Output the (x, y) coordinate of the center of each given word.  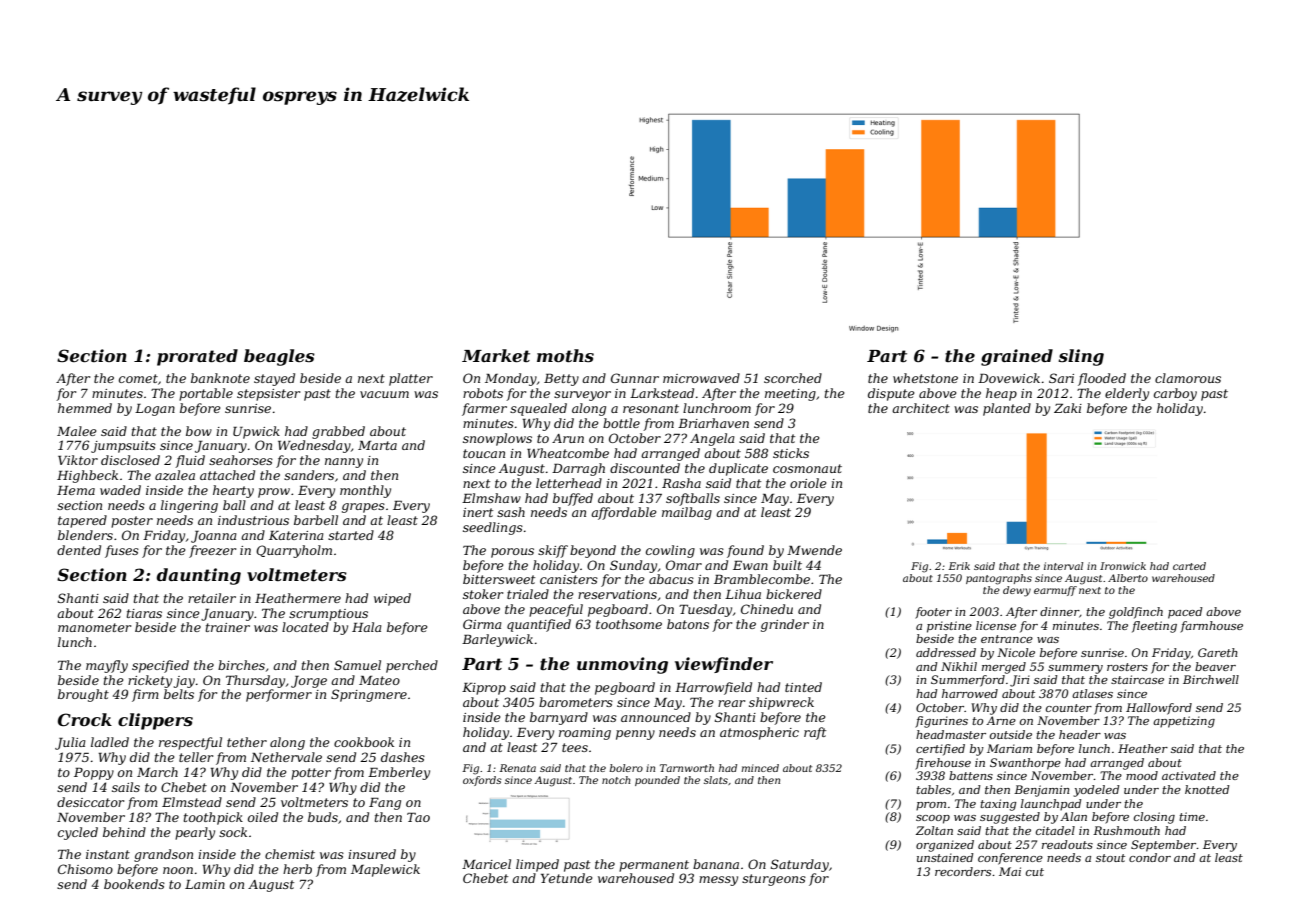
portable (206, 394)
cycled (78, 833)
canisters (569, 579)
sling (1081, 357)
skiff (553, 551)
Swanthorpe (1025, 764)
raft (815, 733)
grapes (363, 508)
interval (1063, 566)
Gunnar (635, 378)
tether (247, 742)
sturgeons (774, 880)
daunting (199, 576)
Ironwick (1123, 566)
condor (1150, 857)
